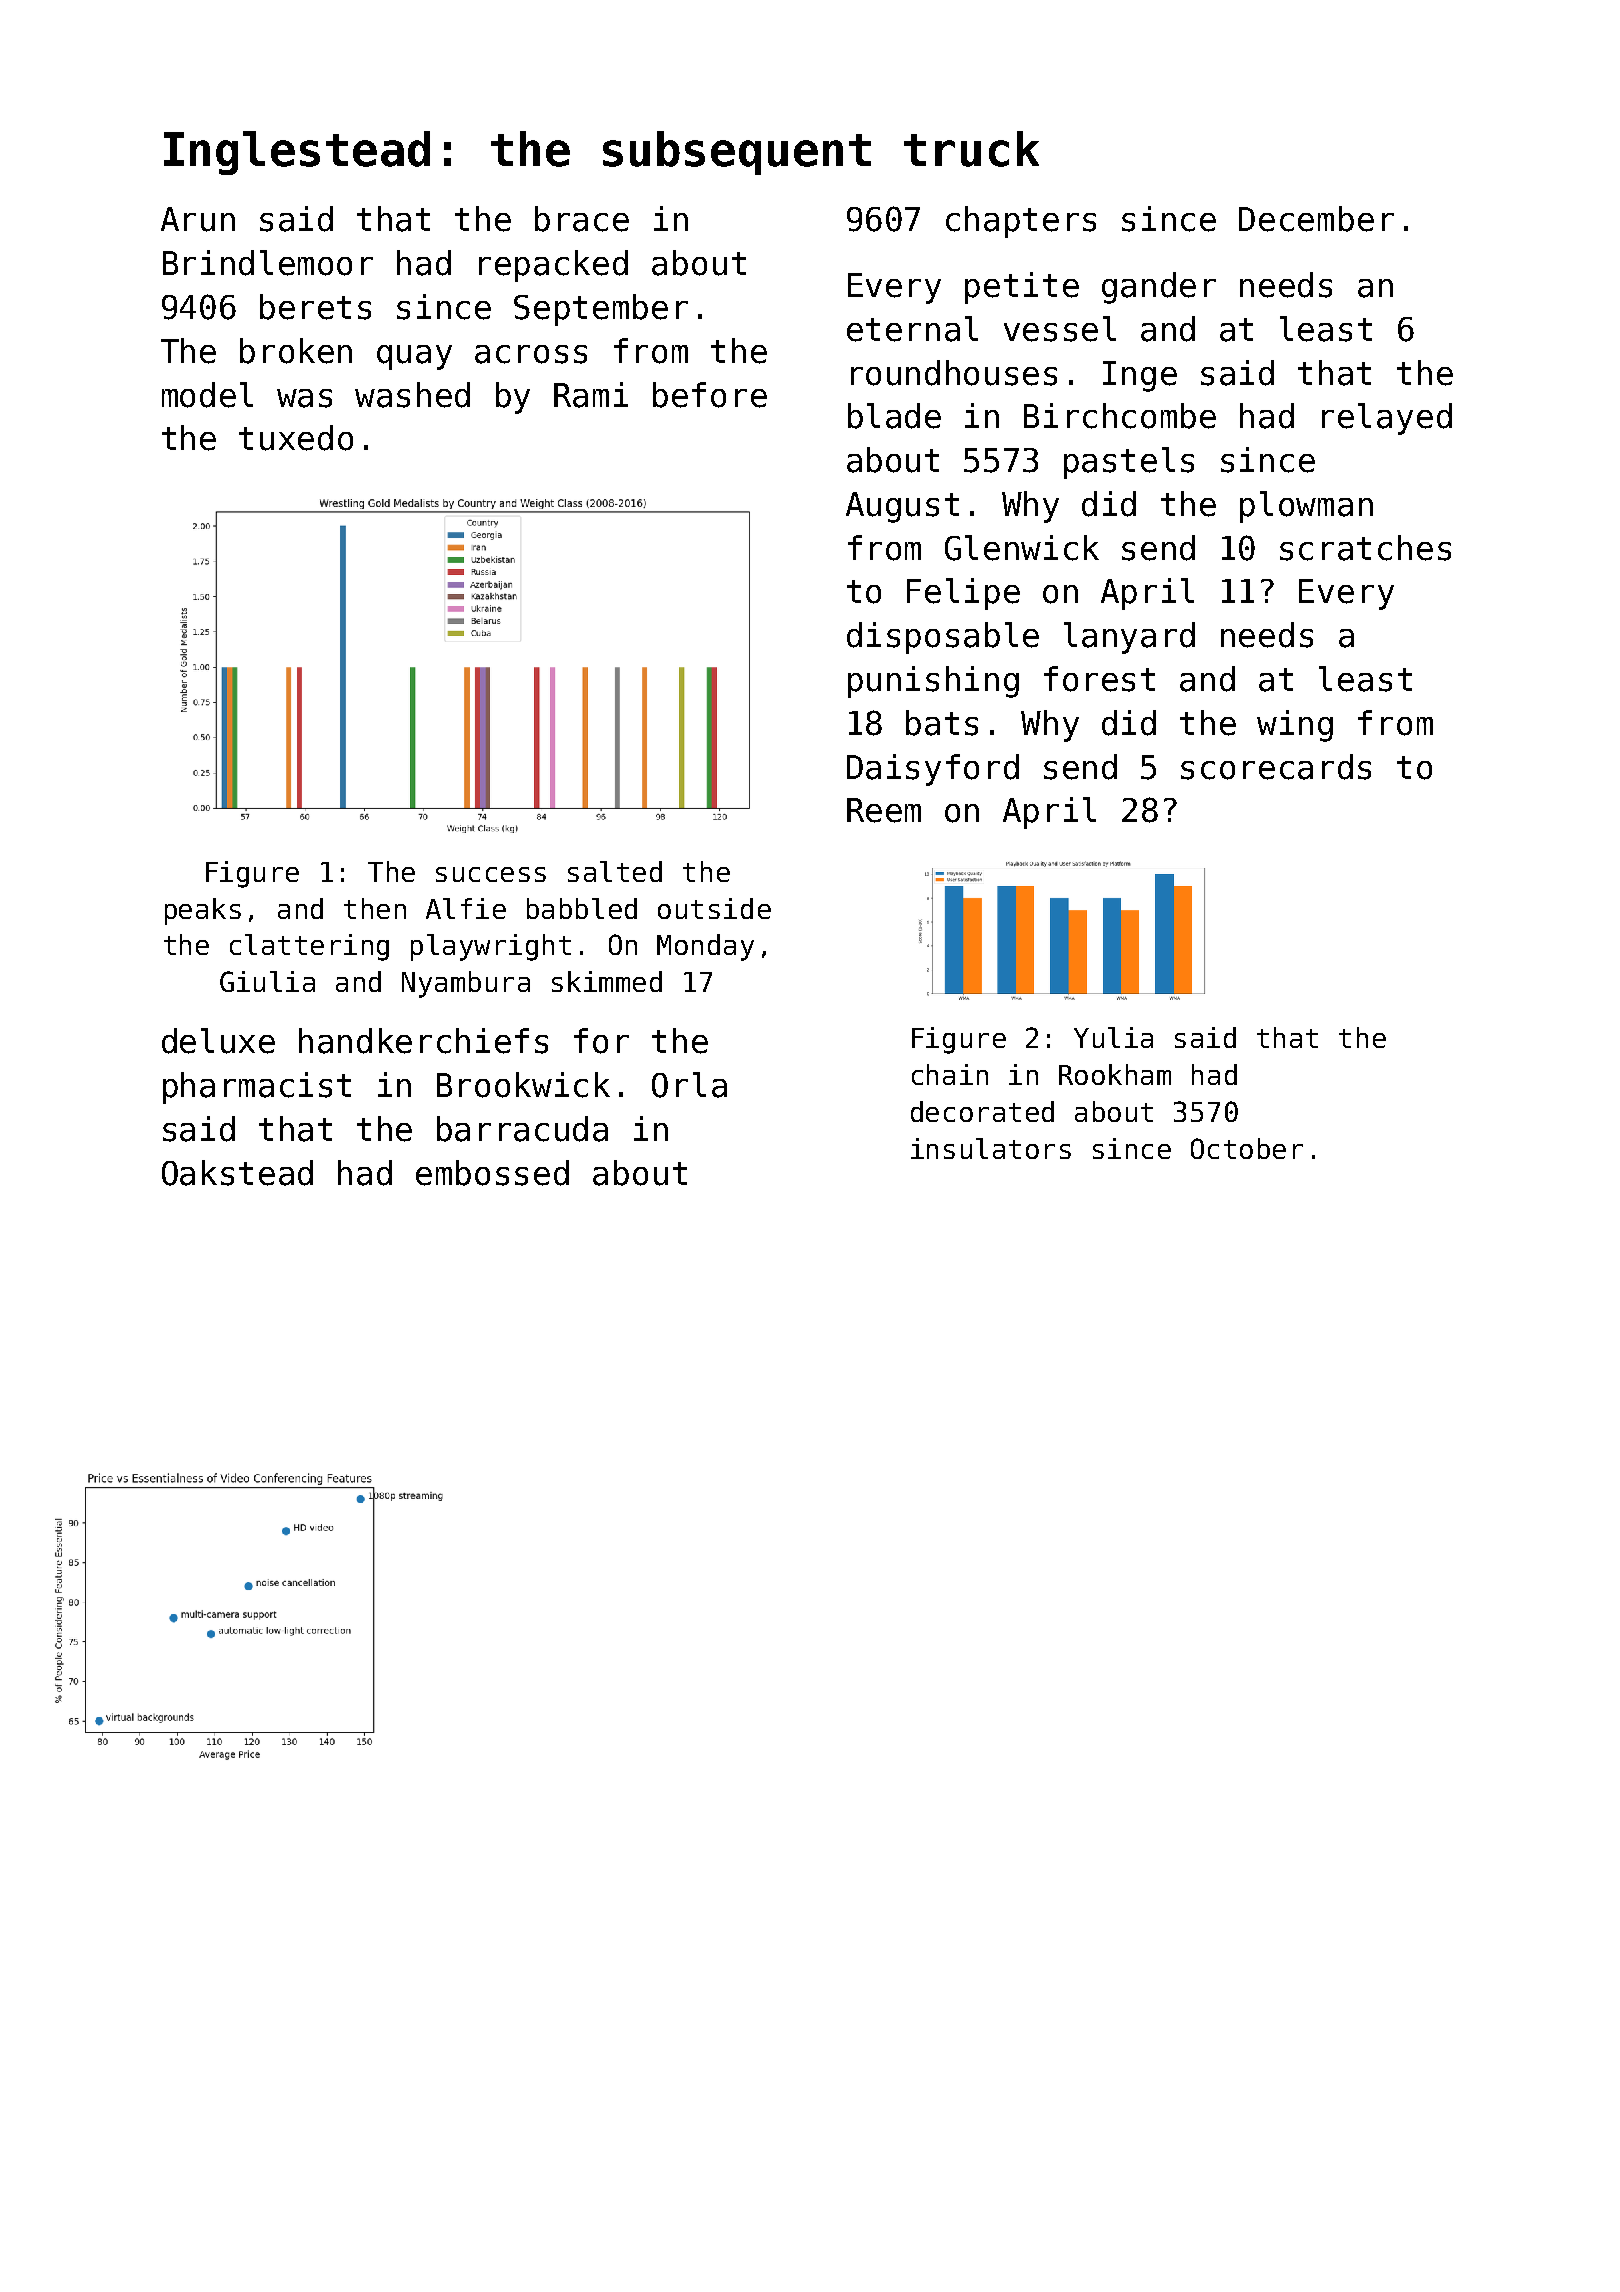 Image resolution: width=1620 pixels, height=2292 pixels. I want to click on insulators, so click(991, 1148).
